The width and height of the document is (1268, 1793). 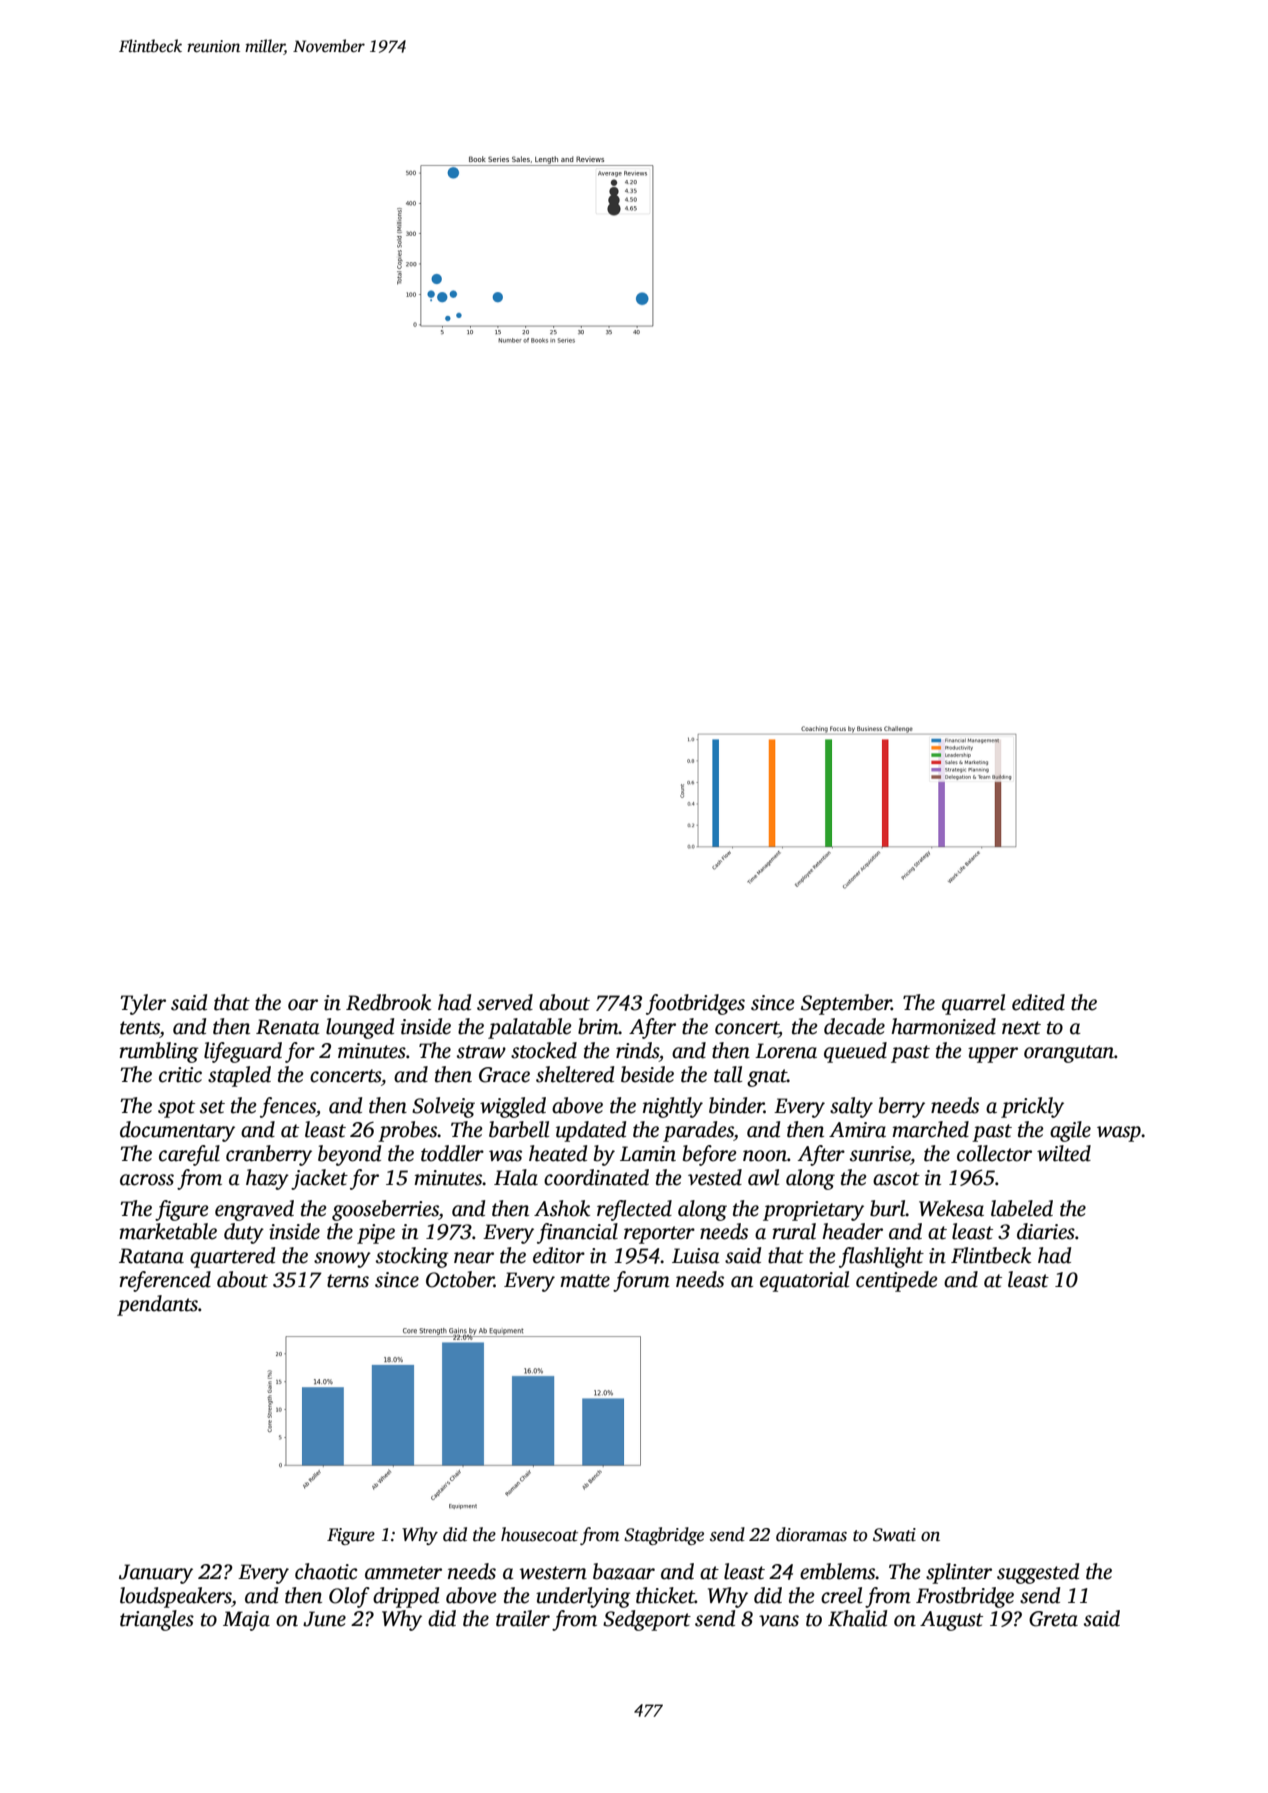 What do you see at coordinates (505, 1002) in the document?
I see `served` at bounding box center [505, 1002].
